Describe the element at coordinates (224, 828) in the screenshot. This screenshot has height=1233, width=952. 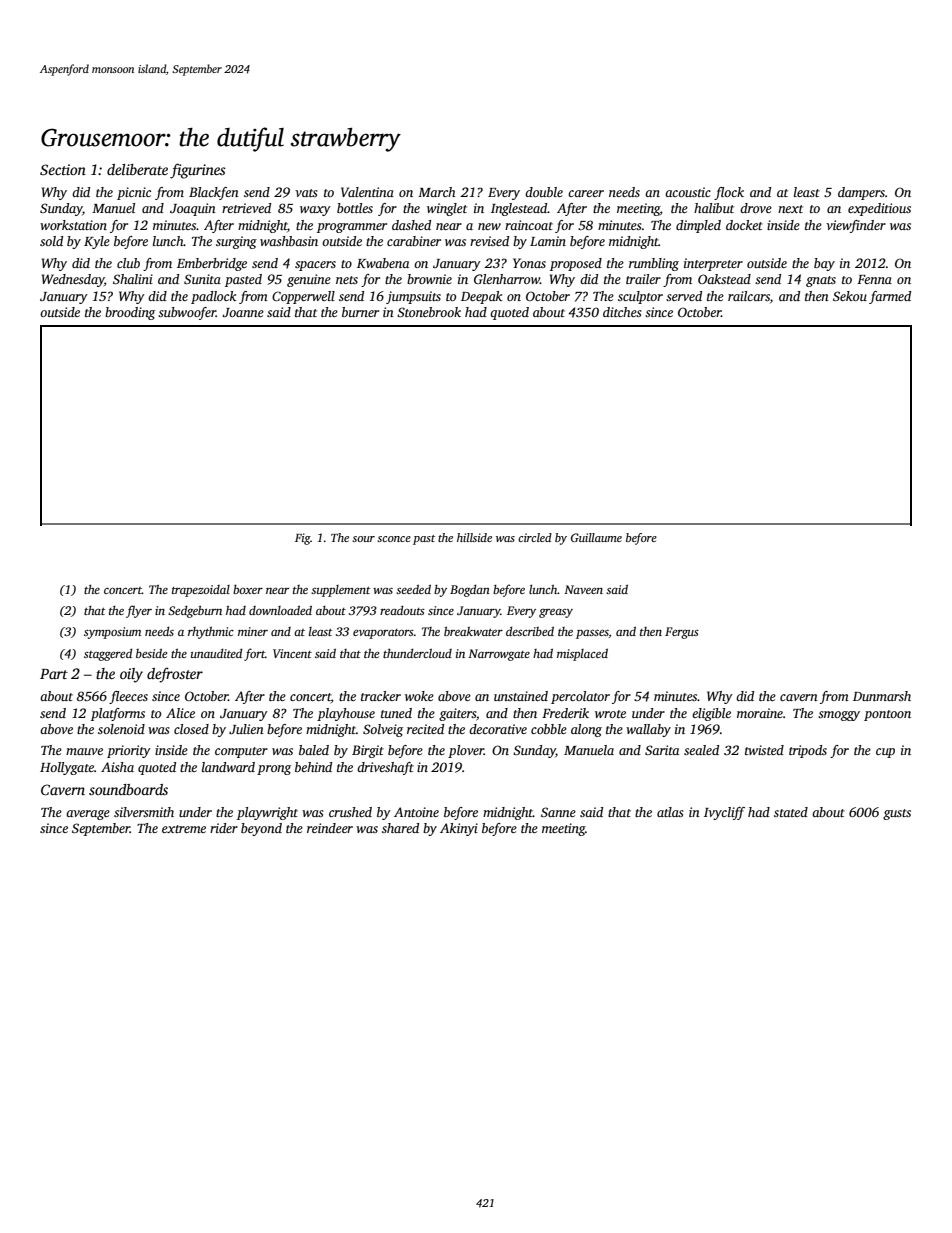
I see `rider` at that location.
